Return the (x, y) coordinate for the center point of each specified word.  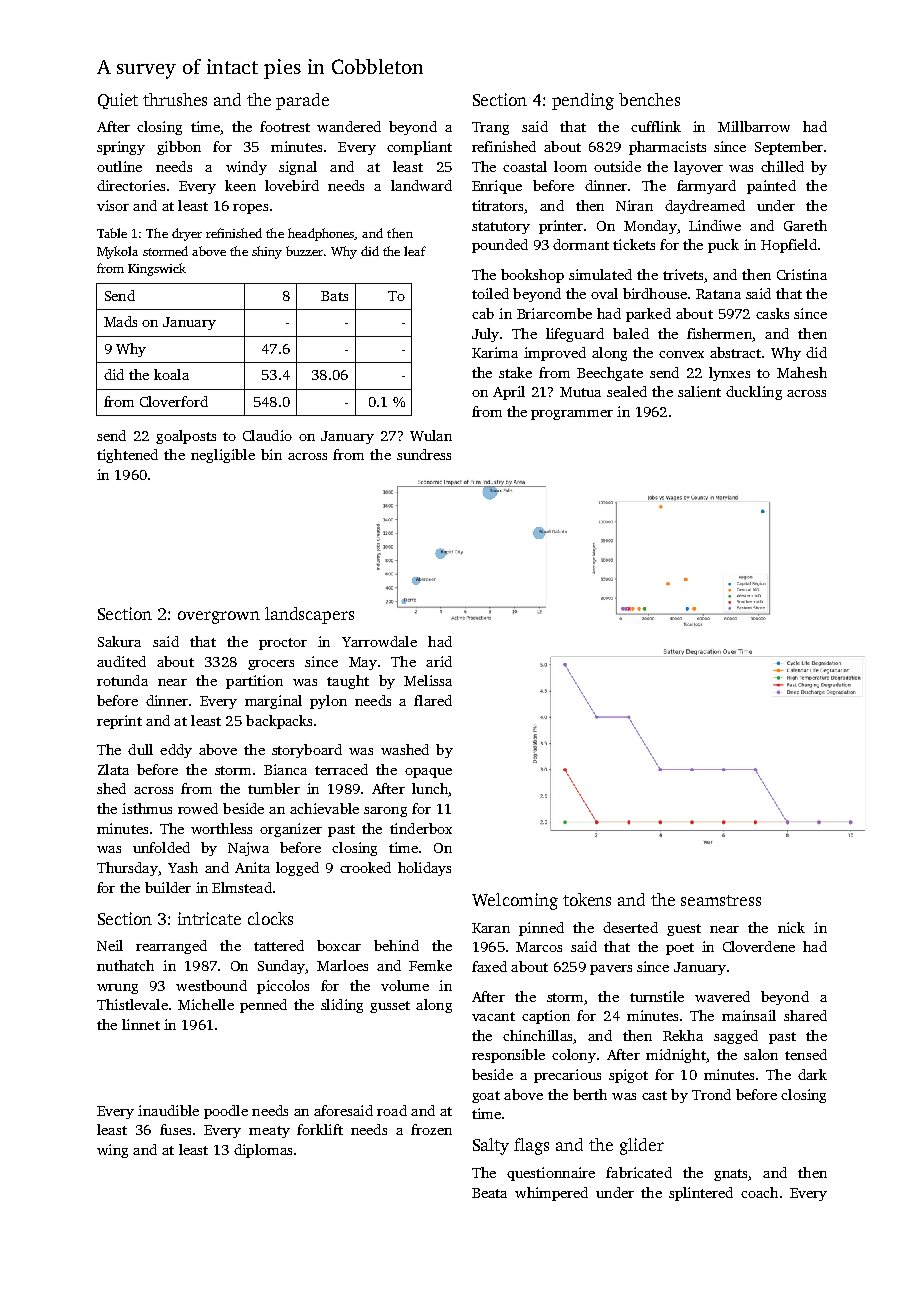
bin (271, 454)
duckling (754, 393)
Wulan (431, 435)
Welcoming (515, 901)
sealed (627, 391)
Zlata (113, 769)
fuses (175, 1129)
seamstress (721, 900)
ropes (250, 209)
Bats (334, 296)
